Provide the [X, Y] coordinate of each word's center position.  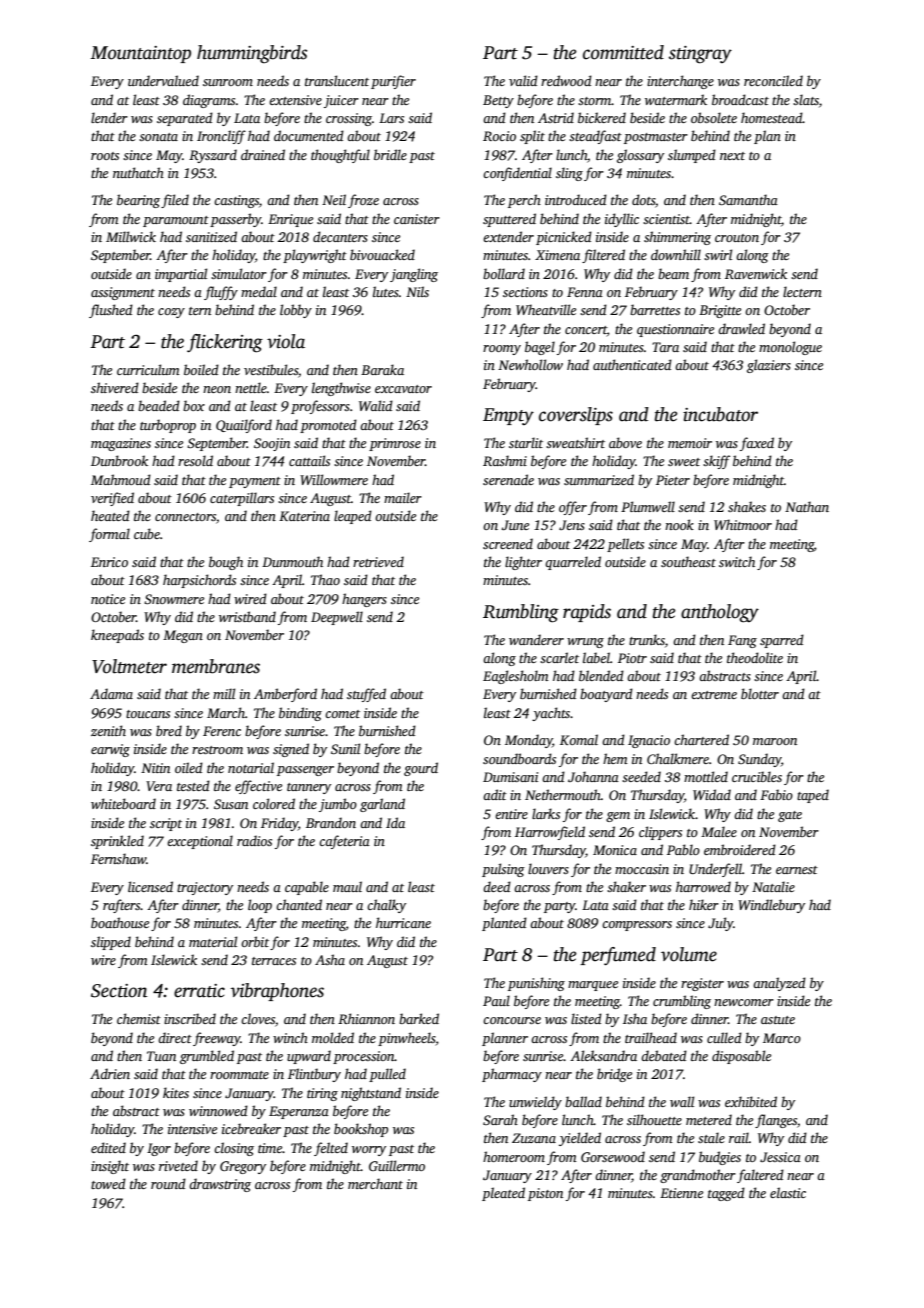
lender [109, 117]
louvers [548, 868]
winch [290, 1037]
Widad [712, 794]
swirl [718, 254]
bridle [390, 154]
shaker [626, 886]
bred [169, 730]
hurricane [403, 922]
